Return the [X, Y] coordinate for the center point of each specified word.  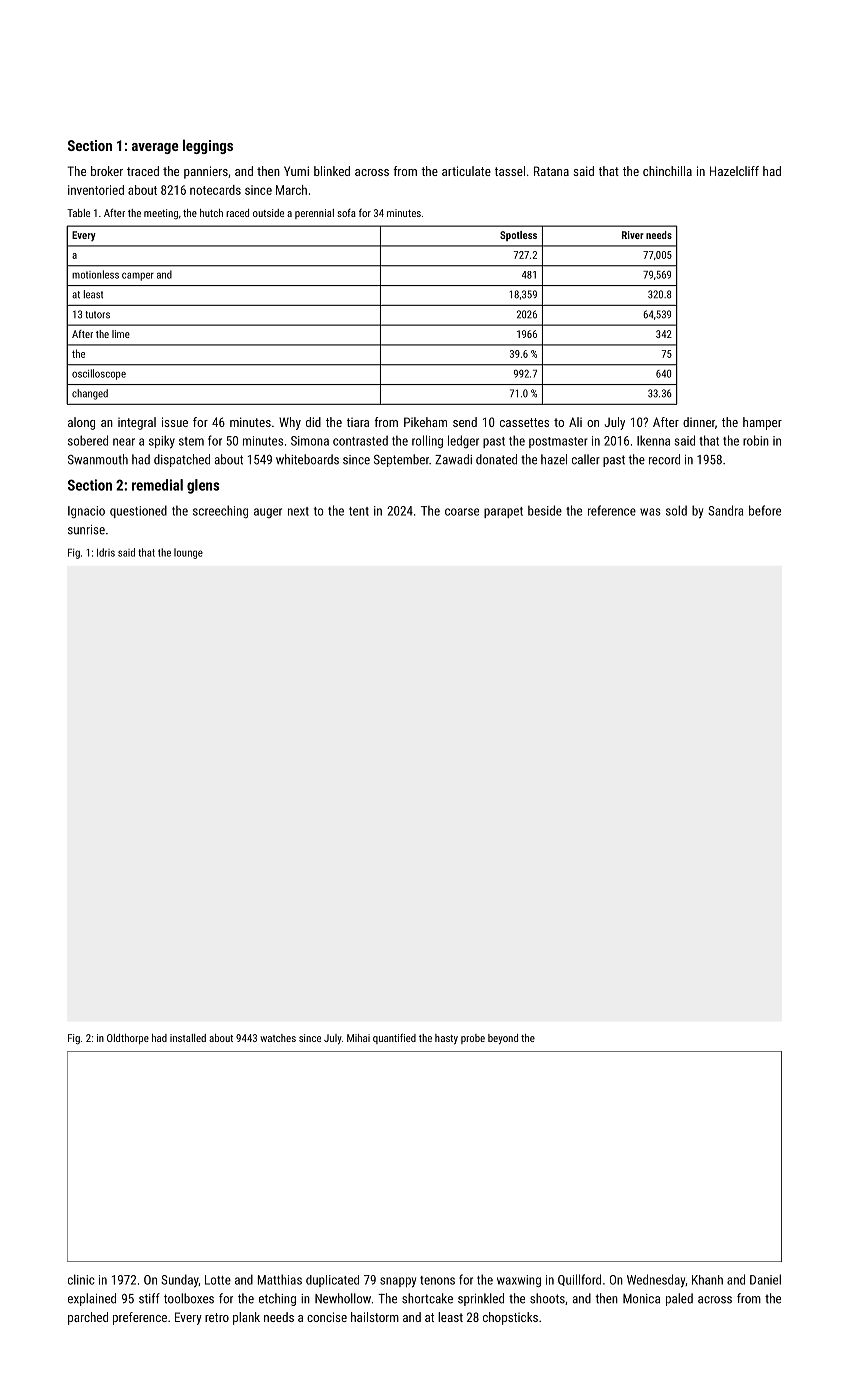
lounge [188, 553]
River [633, 235]
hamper [762, 423]
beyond [503, 1039]
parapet [503, 512]
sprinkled [481, 1299]
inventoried [96, 190]
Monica [641, 1299]
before [765, 510]
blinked [332, 171]
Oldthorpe [128, 1039]
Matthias [280, 1279]
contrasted [360, 440]
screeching [220, 511]
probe [473, 1039]
